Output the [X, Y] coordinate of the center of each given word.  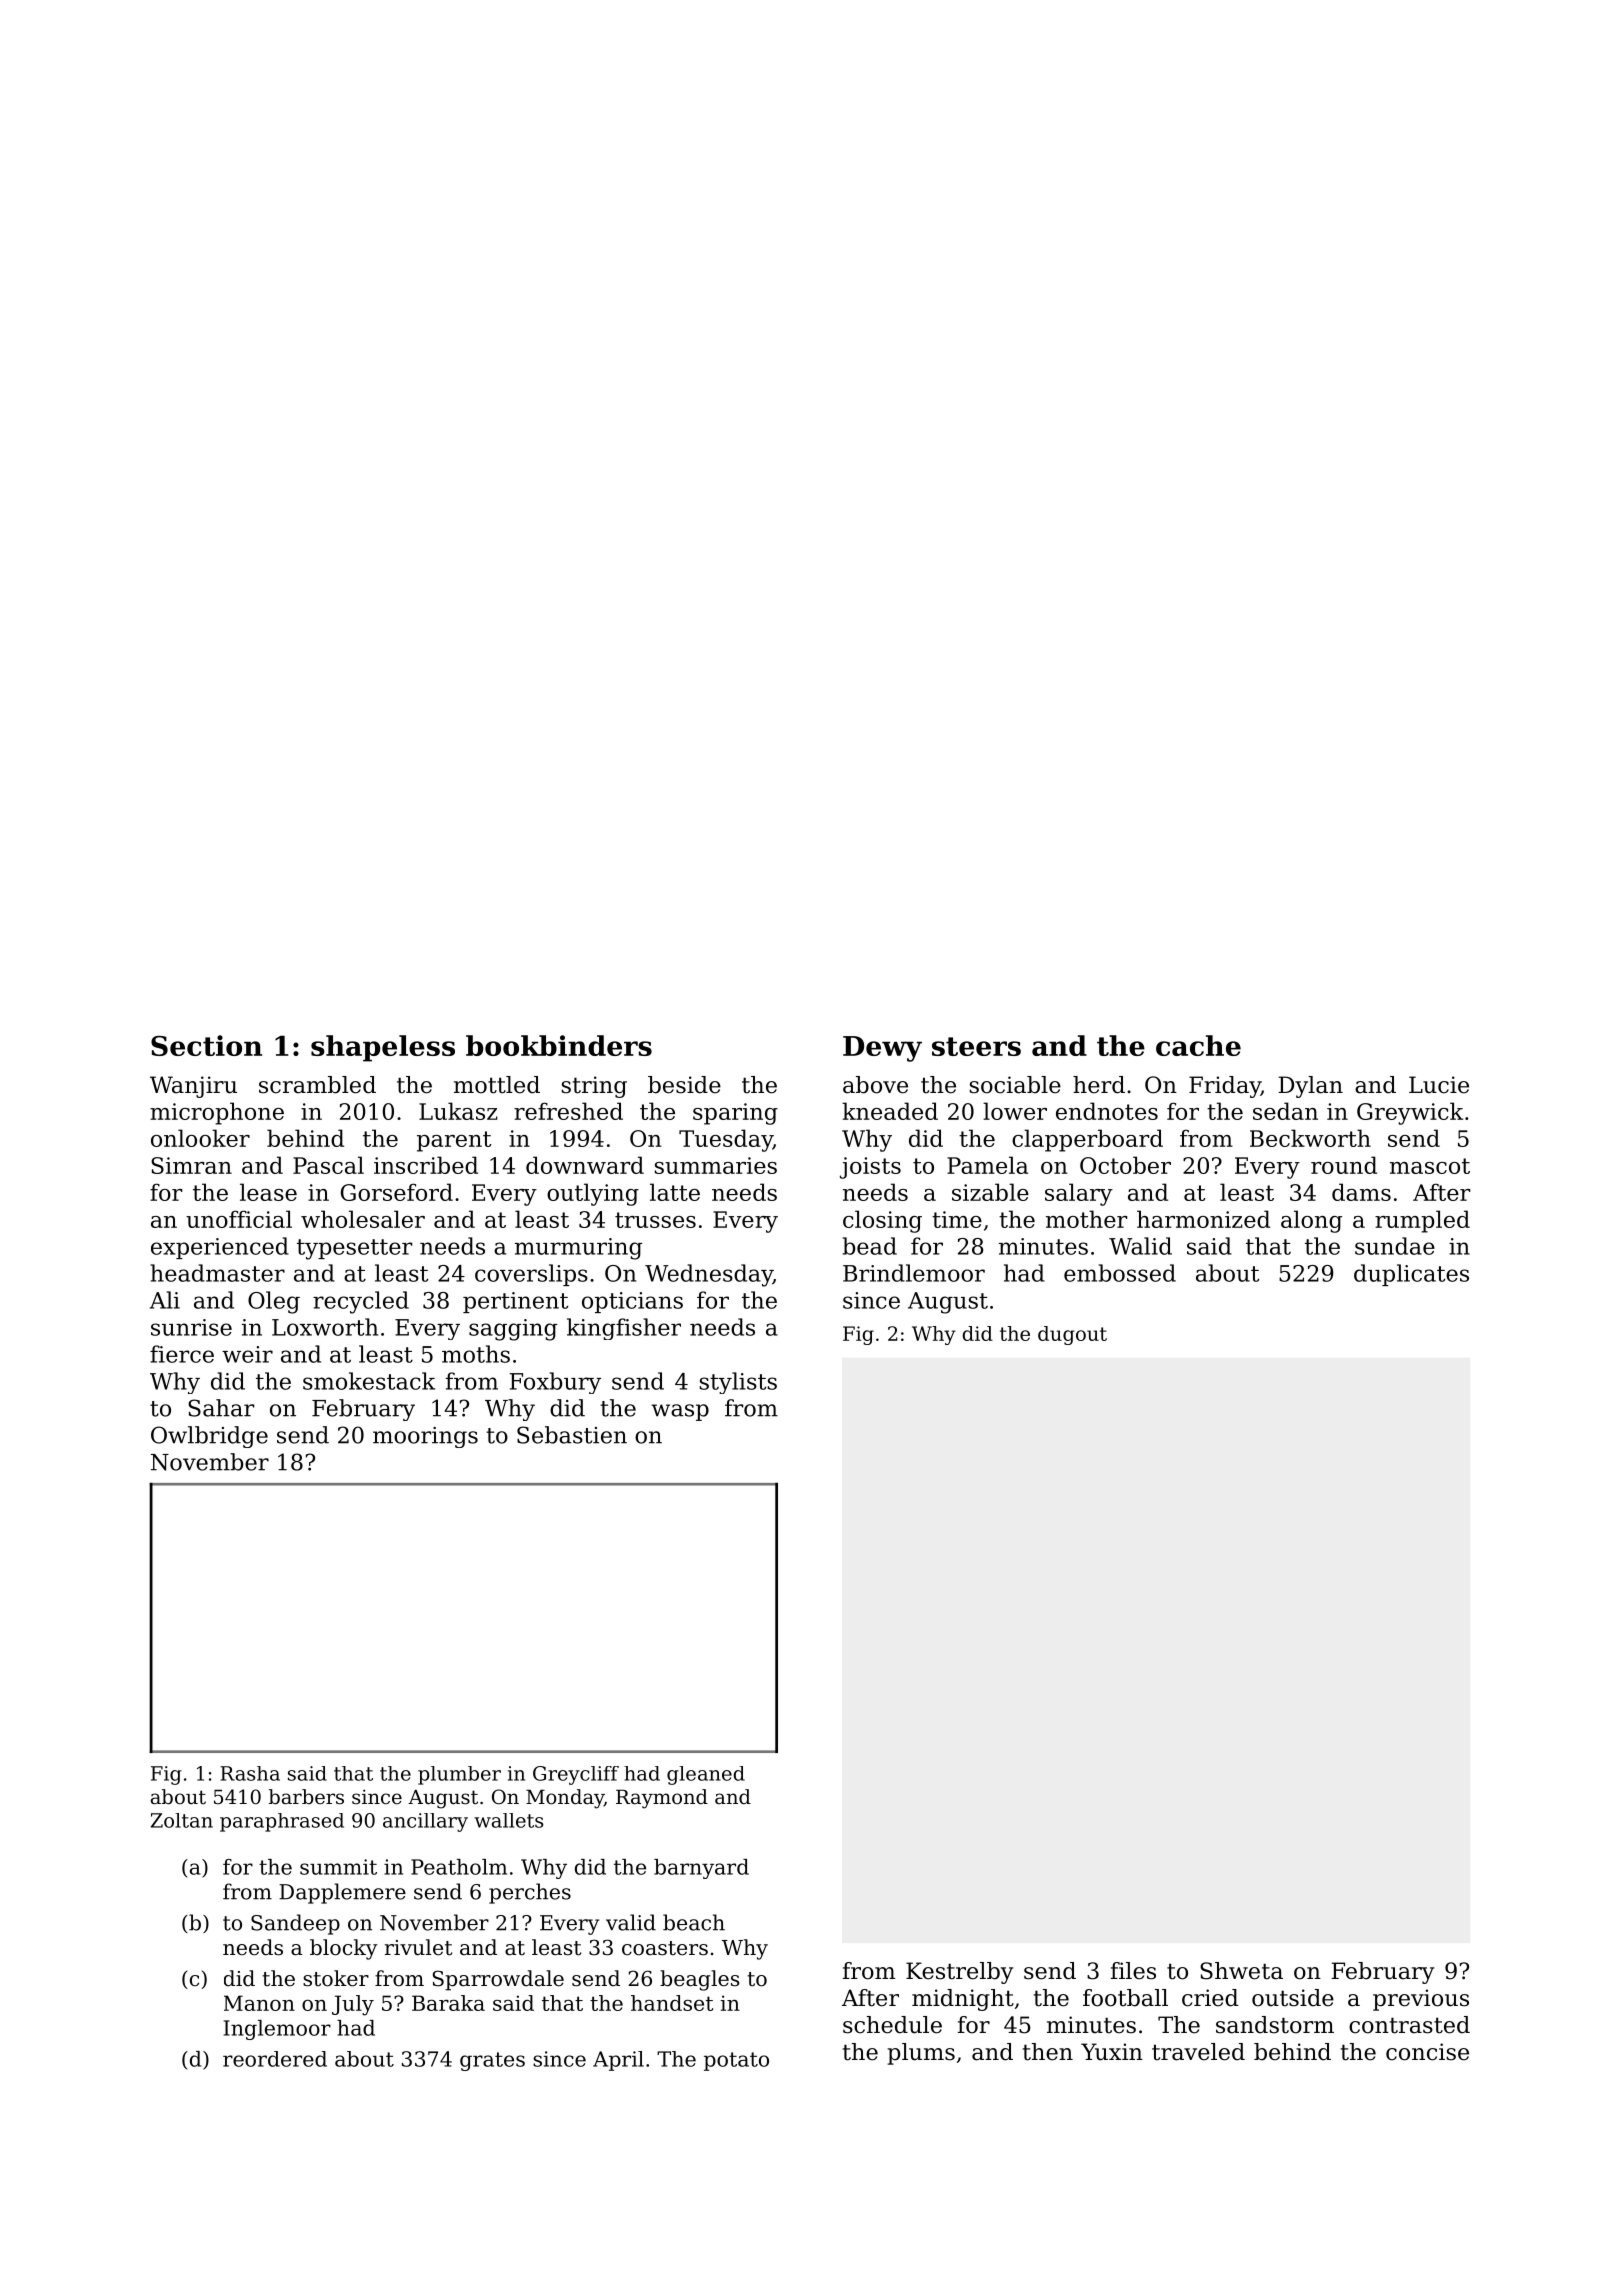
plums [921, 2054]
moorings [425, 1437]
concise [1427, 2052]
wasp [680, 1412]
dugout [1072, 1335]
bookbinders [559, 1045]
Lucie [1439, 1085]
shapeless [383, 1048]
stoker [336, 1978]
